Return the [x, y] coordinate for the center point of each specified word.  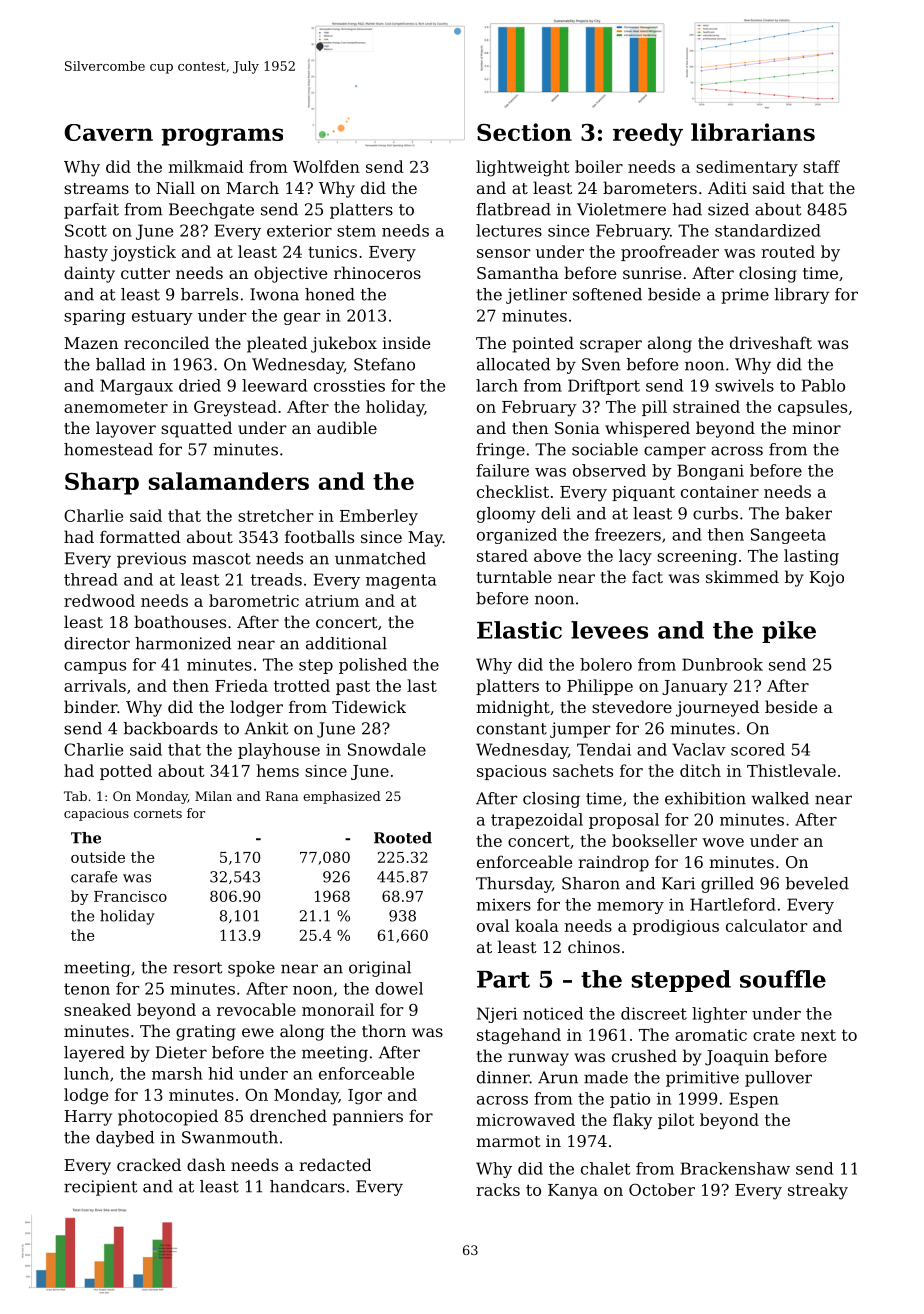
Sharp [102, 483]
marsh [177, 1073]
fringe [500, 451]
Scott [86, 230]
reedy [648, 134]
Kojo [826, 579]
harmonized [183, 643]
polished [373, 666]
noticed [553, 1013]
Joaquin [737, 1058]
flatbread [513, 209]
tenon [87, 989]
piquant [643, 493]
